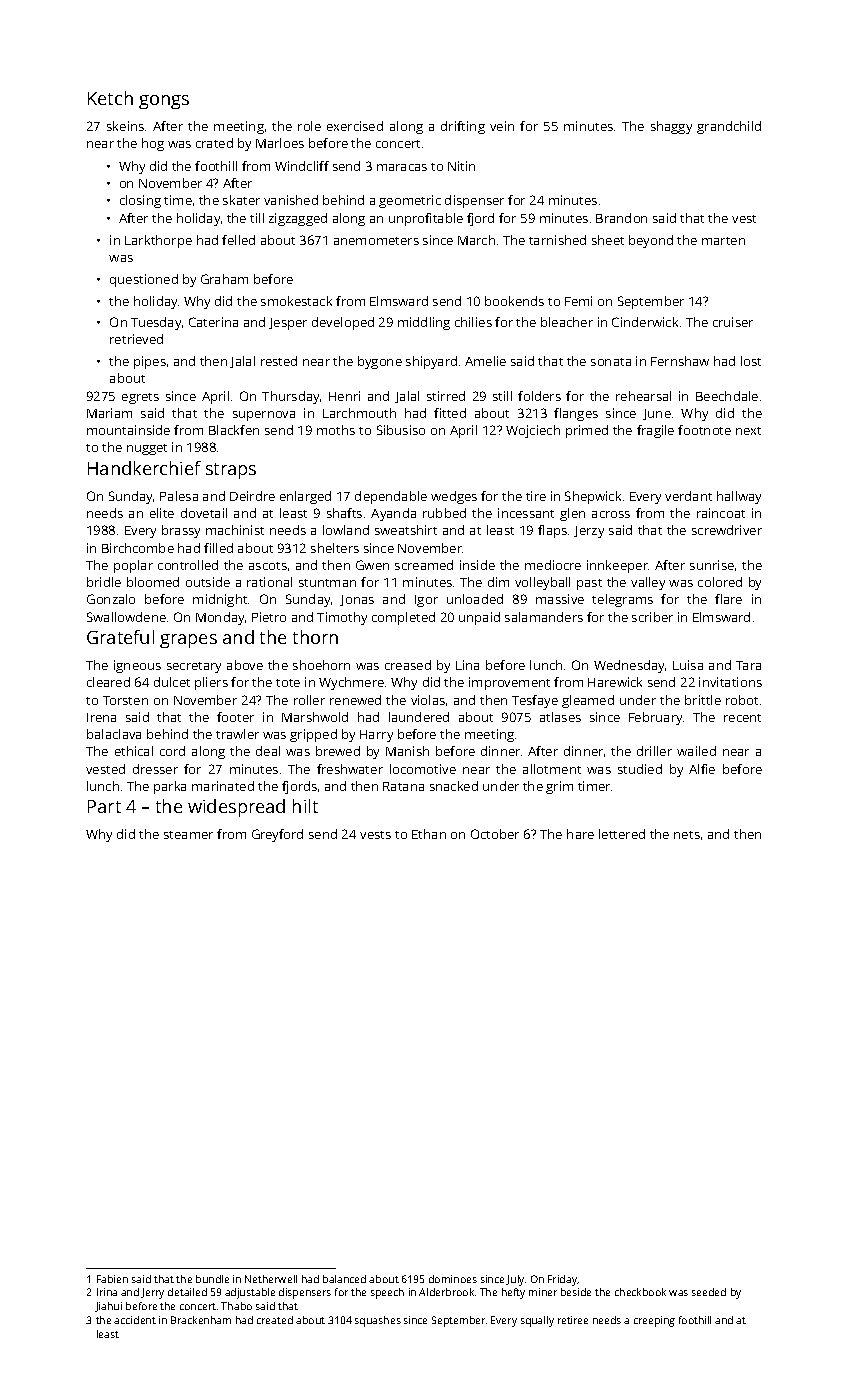  What do you see at coordinates (164, 102) in the screenshot?
I see `gongs` at bounding box center [164, 102].
